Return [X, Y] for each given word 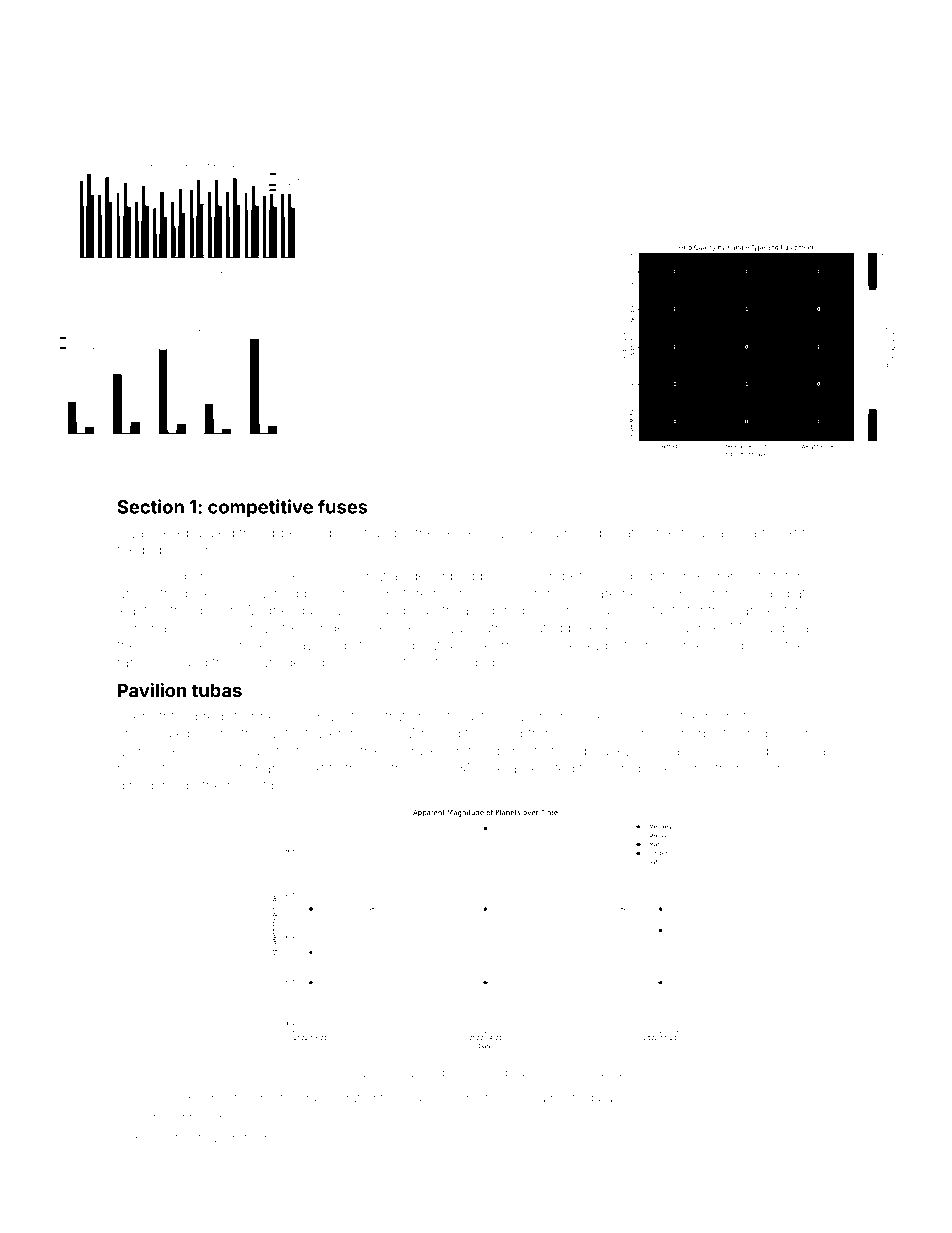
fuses [343, 506]
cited [559, 768]
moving [412, 1075]
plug [285, 788]
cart [753, 533]
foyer [295, 1099]
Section [150, 506]
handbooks [641, 768]
